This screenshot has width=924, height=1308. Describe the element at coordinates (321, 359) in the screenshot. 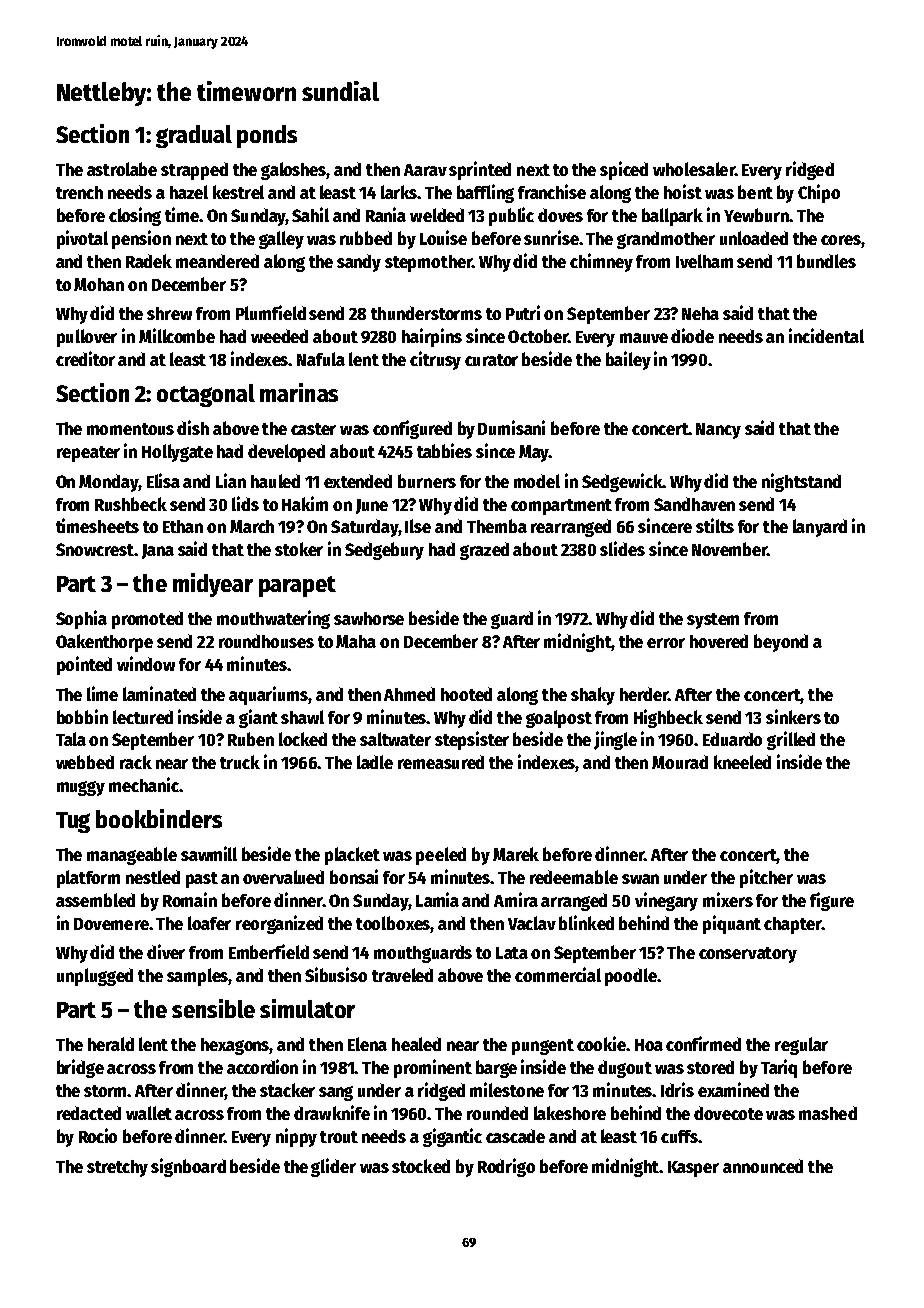

I see `Nafula` at that location.
